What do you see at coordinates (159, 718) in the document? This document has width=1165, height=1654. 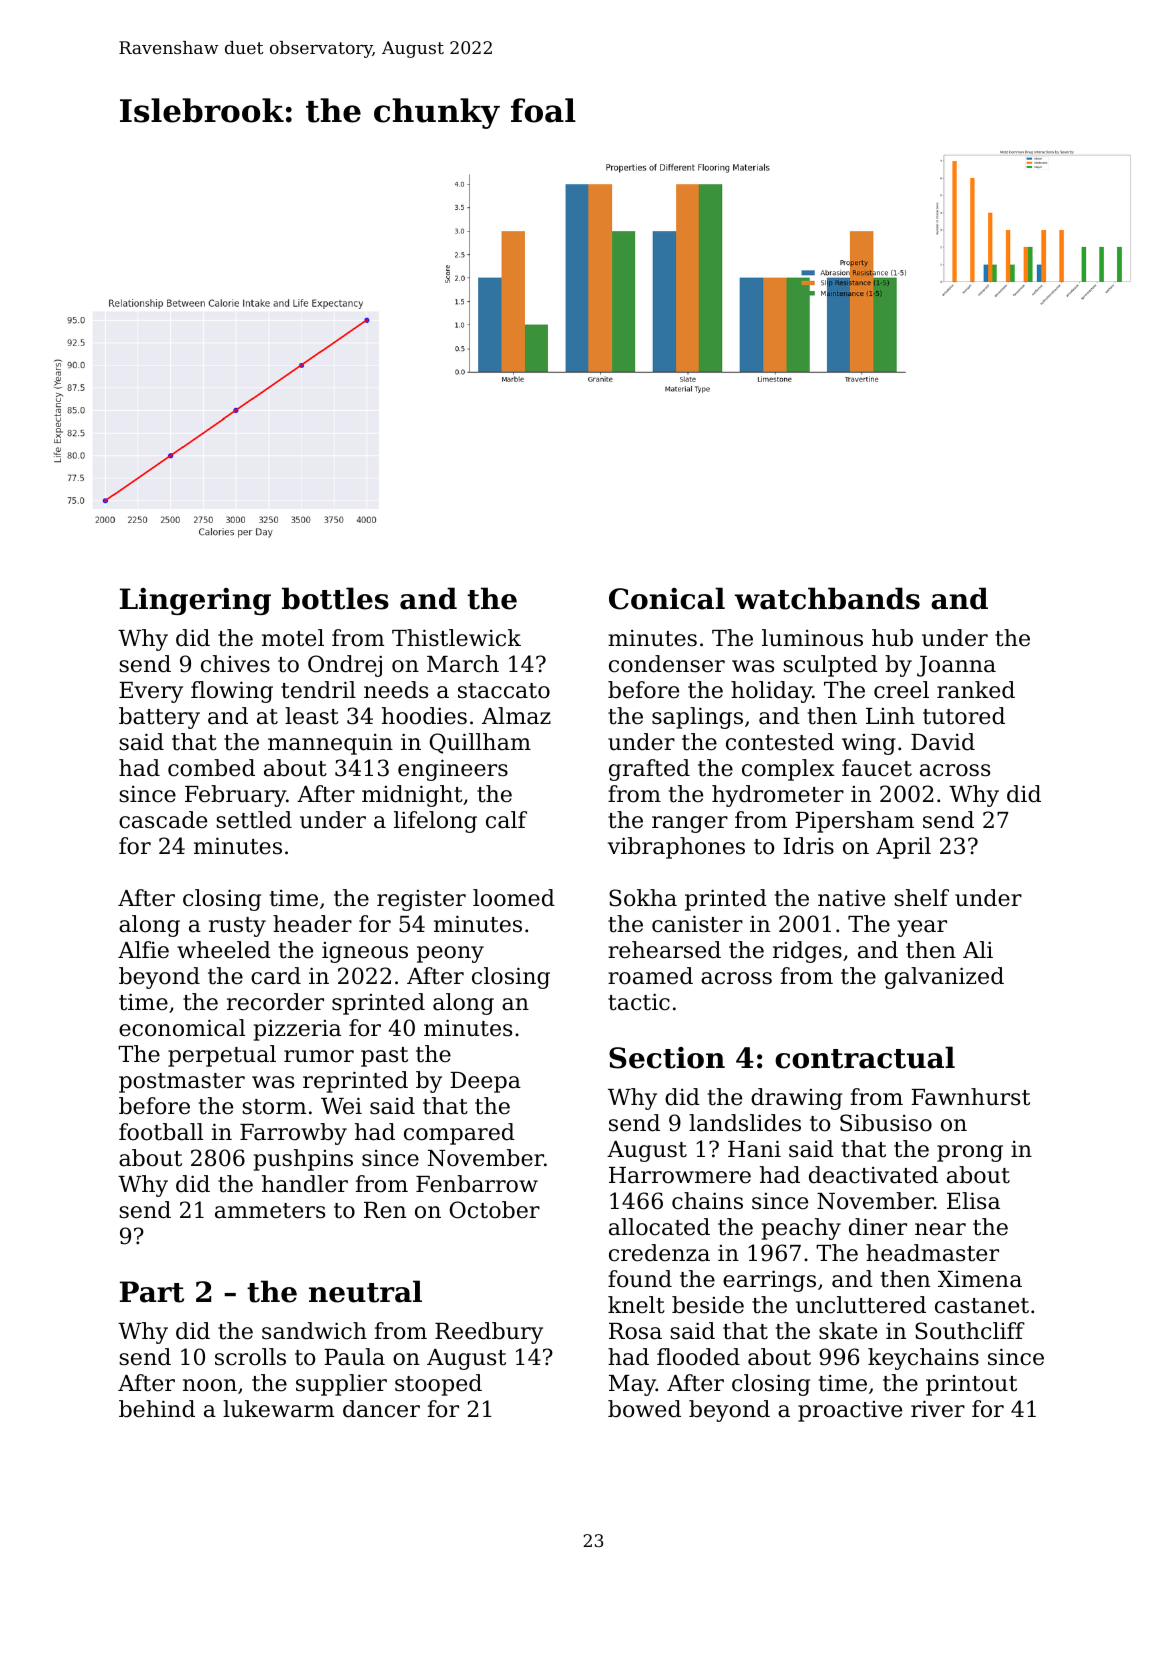 I see `battery` at bounding box center [159, 718].
